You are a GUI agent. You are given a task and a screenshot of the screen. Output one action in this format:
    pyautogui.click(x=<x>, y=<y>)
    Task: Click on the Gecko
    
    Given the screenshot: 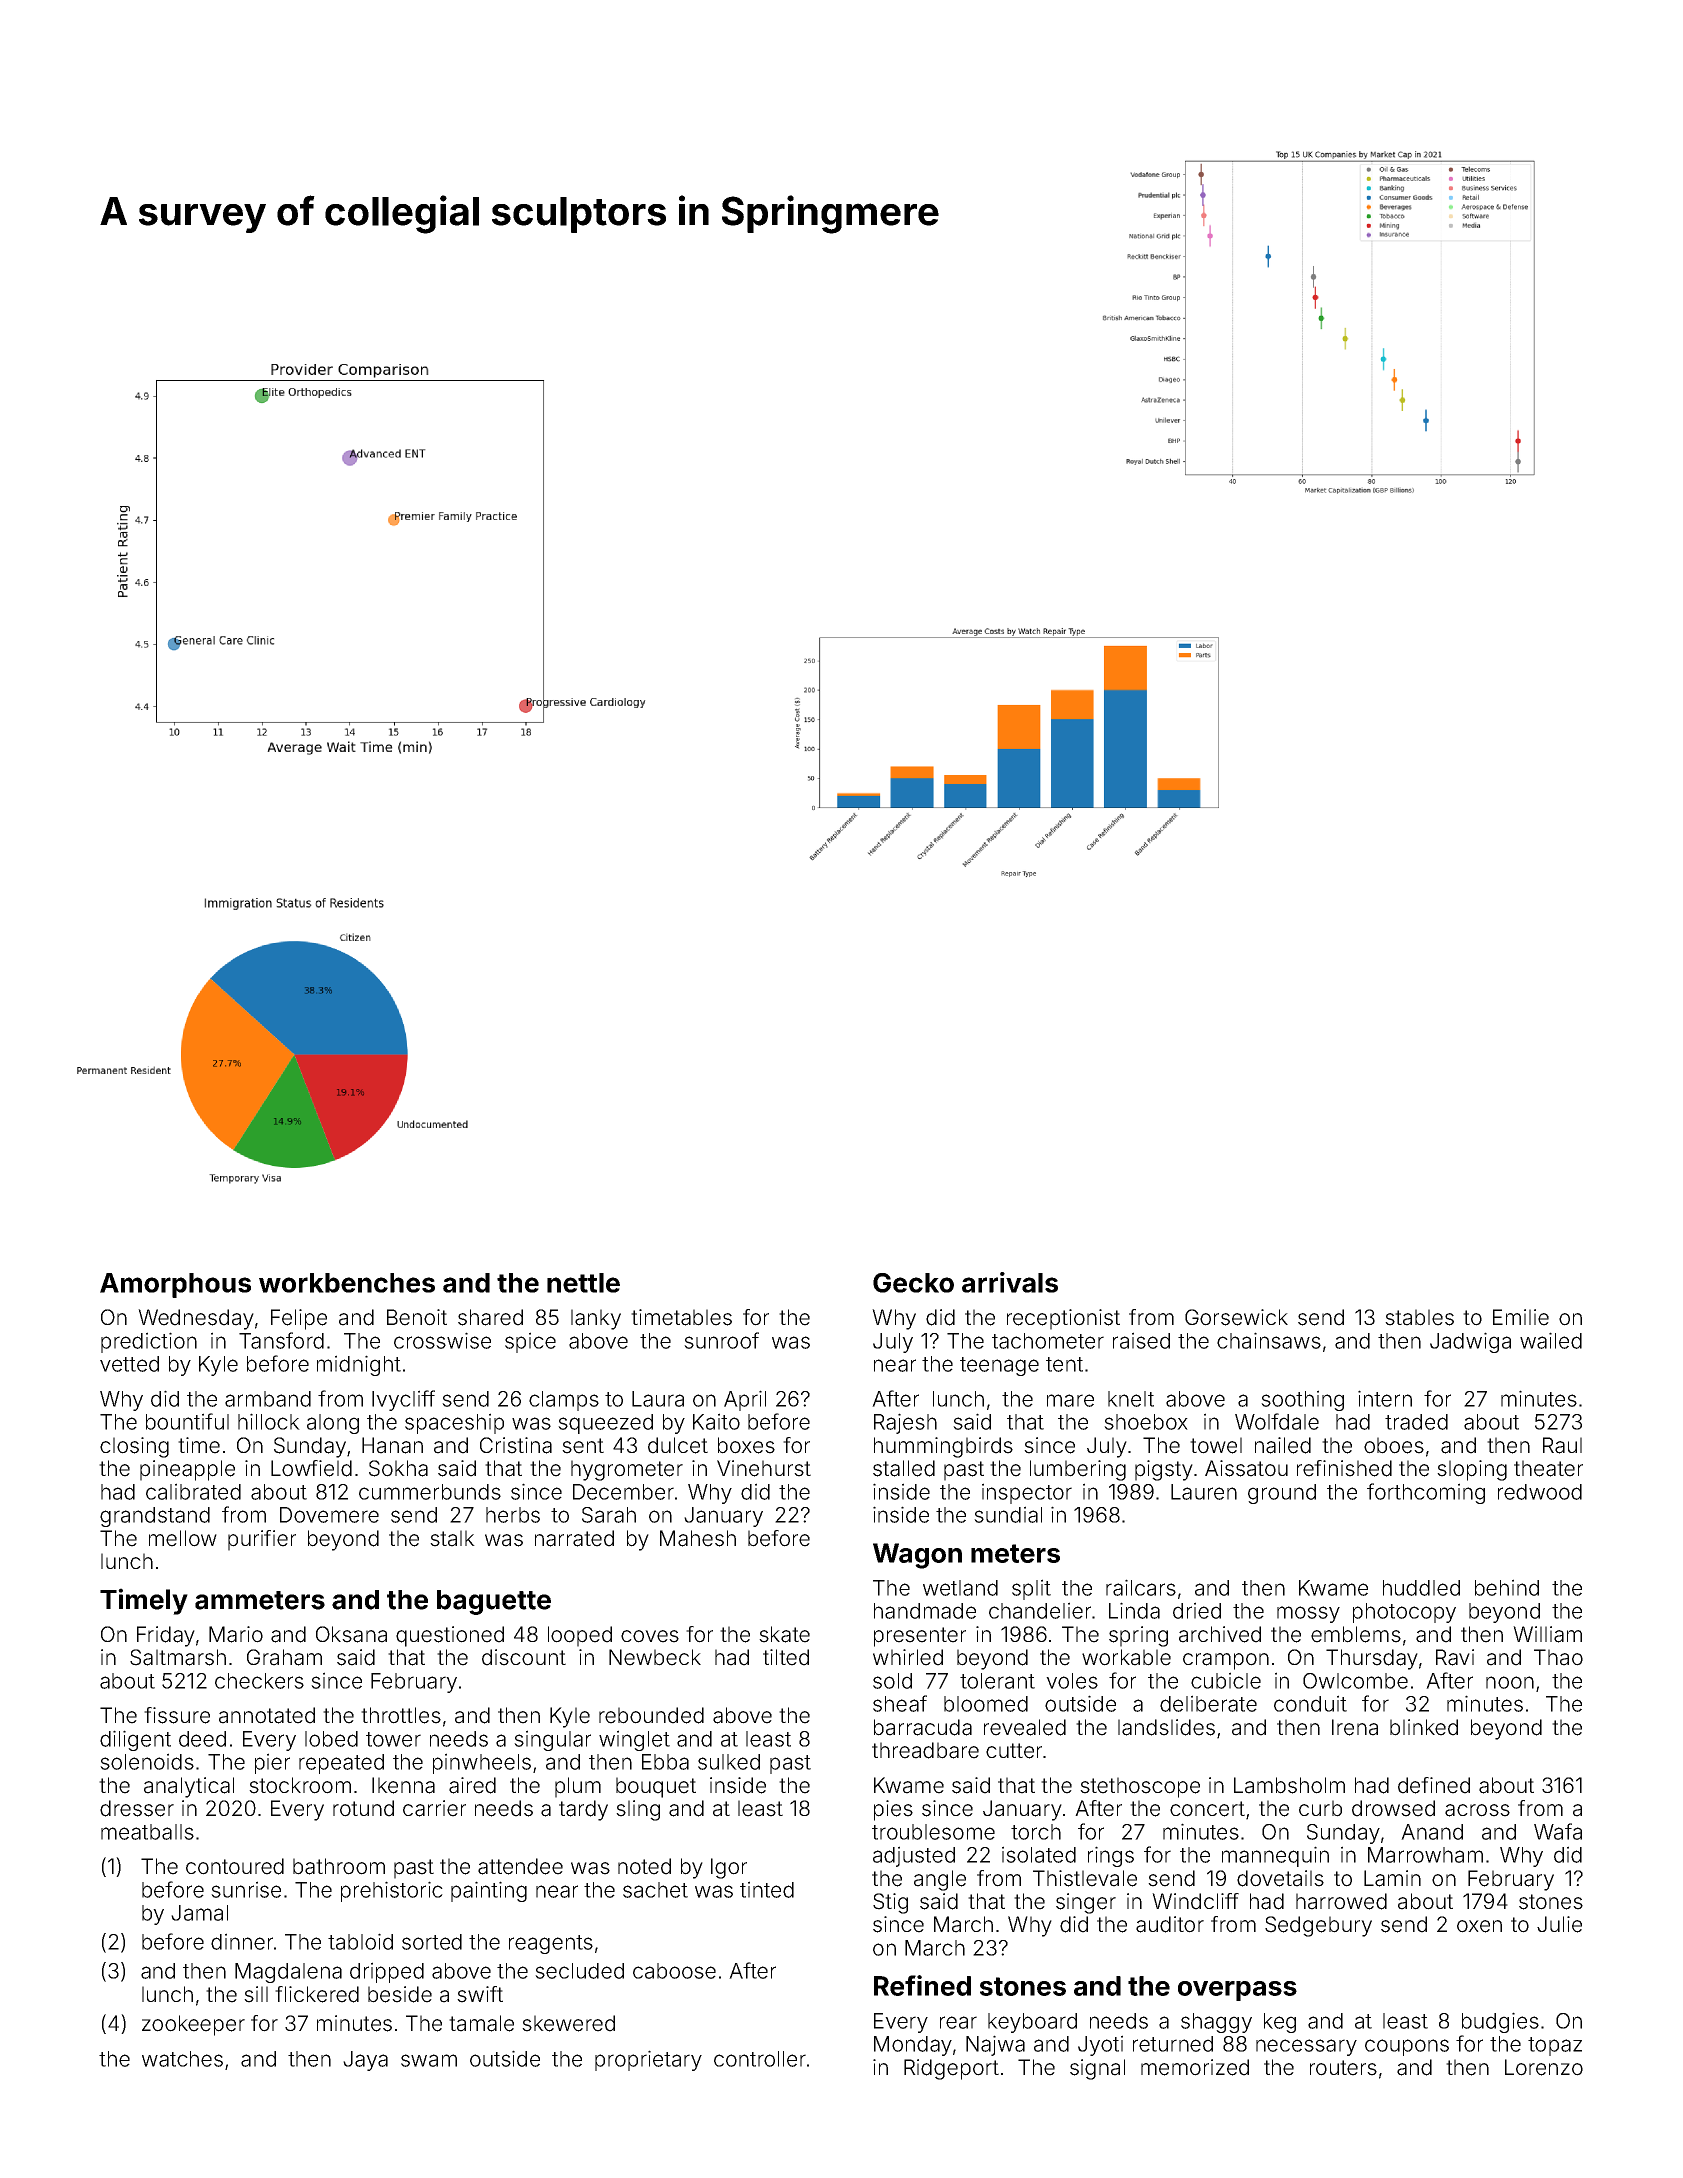 What is the action you would take?
    pyautogui.click(x=913, y=1283)
